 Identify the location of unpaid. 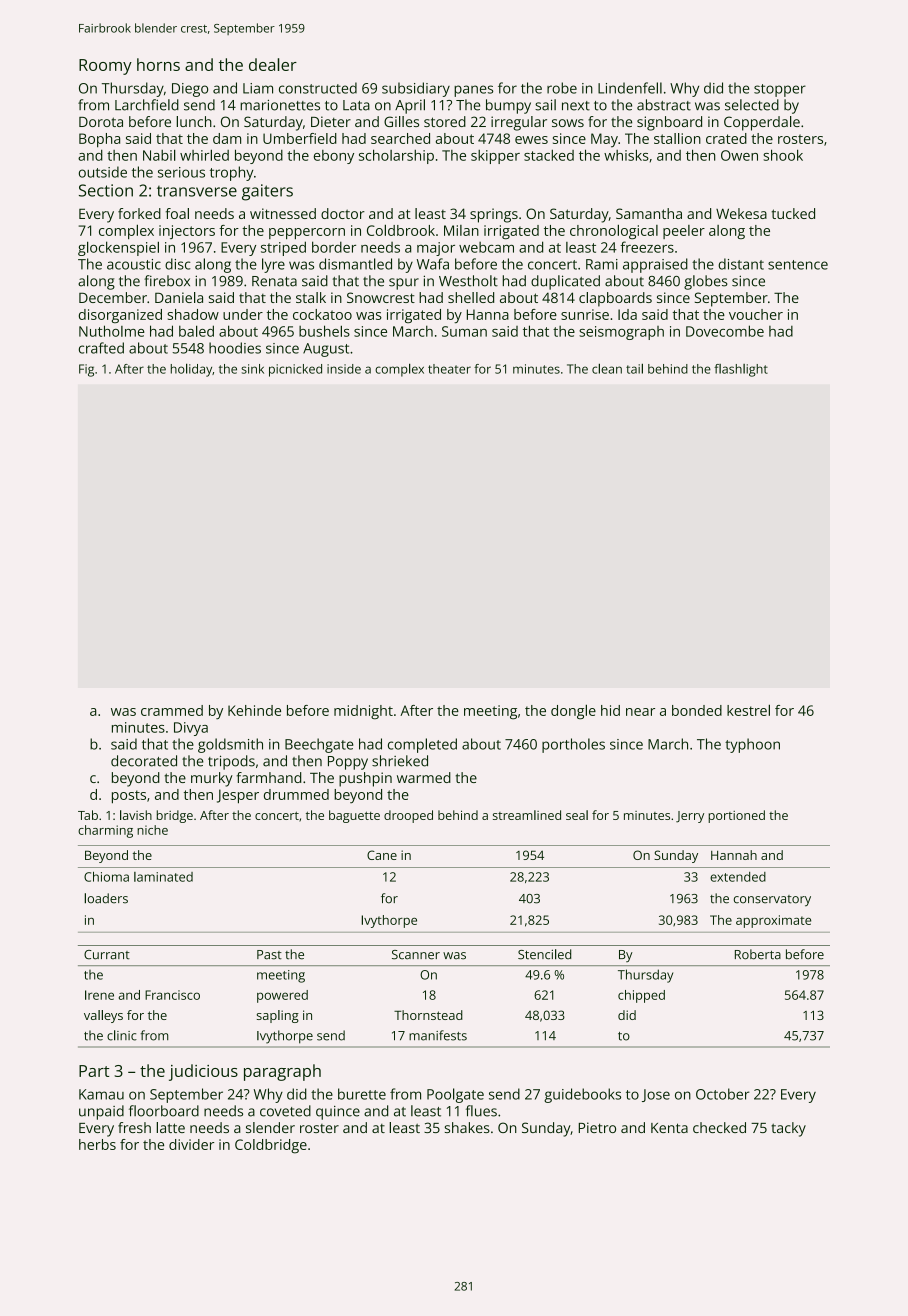
(101, 1112).
